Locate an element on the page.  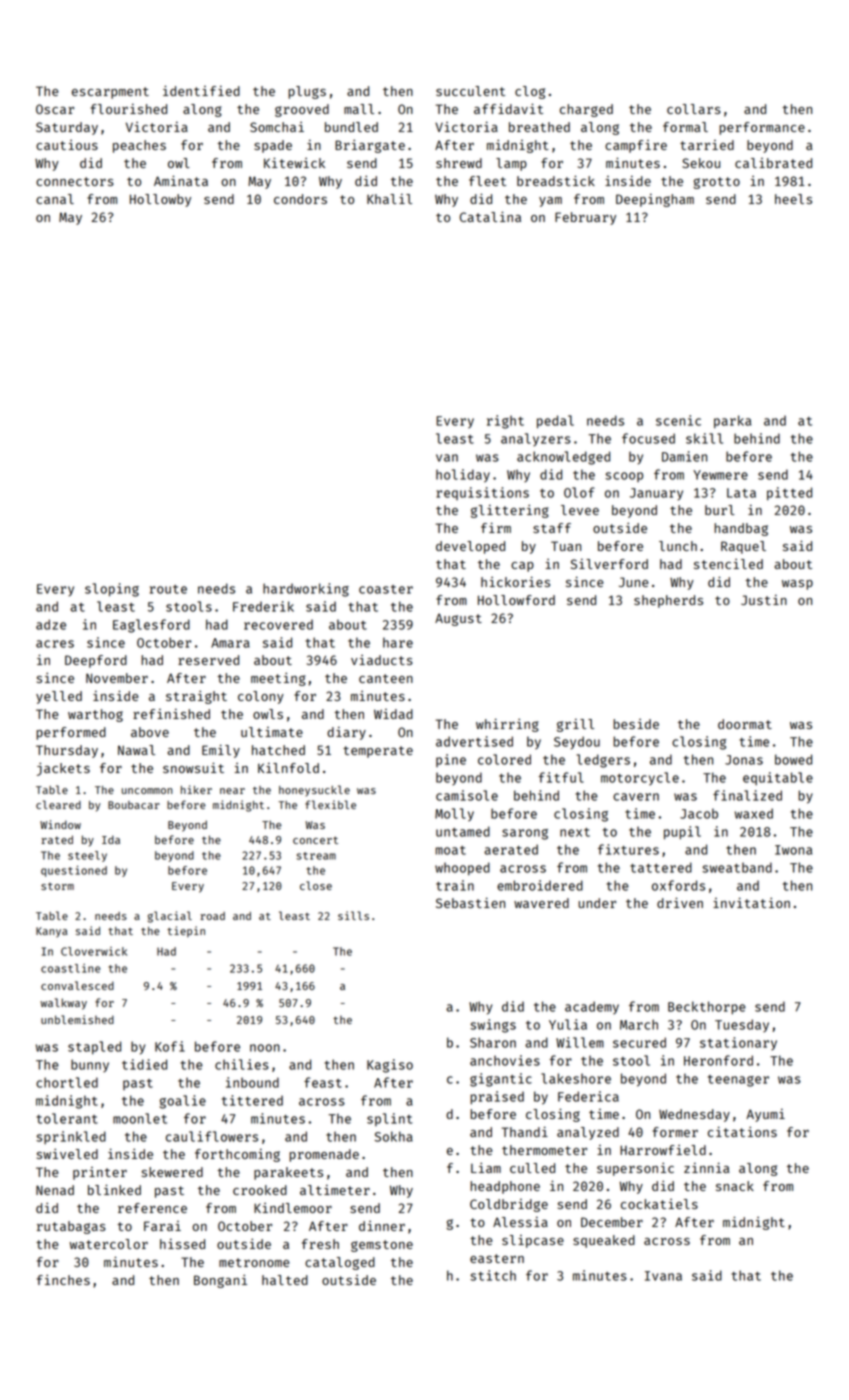
Saturday is located at coordinates (67, 128).
